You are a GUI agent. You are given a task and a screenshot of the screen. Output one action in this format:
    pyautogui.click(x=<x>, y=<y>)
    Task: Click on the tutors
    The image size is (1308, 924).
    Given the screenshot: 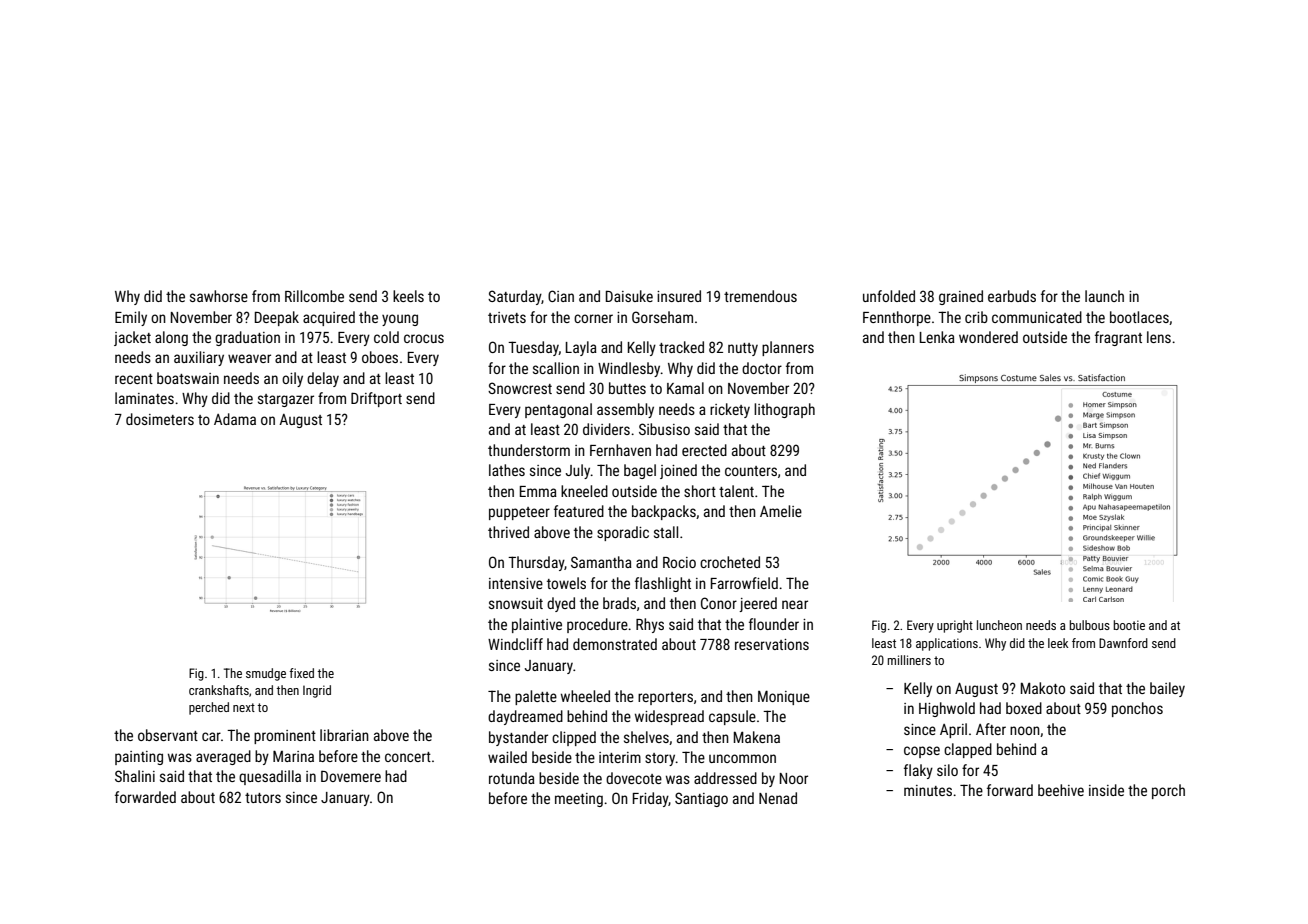 What is the action you would take?
    pyautogui.click(x=263, y=798)
